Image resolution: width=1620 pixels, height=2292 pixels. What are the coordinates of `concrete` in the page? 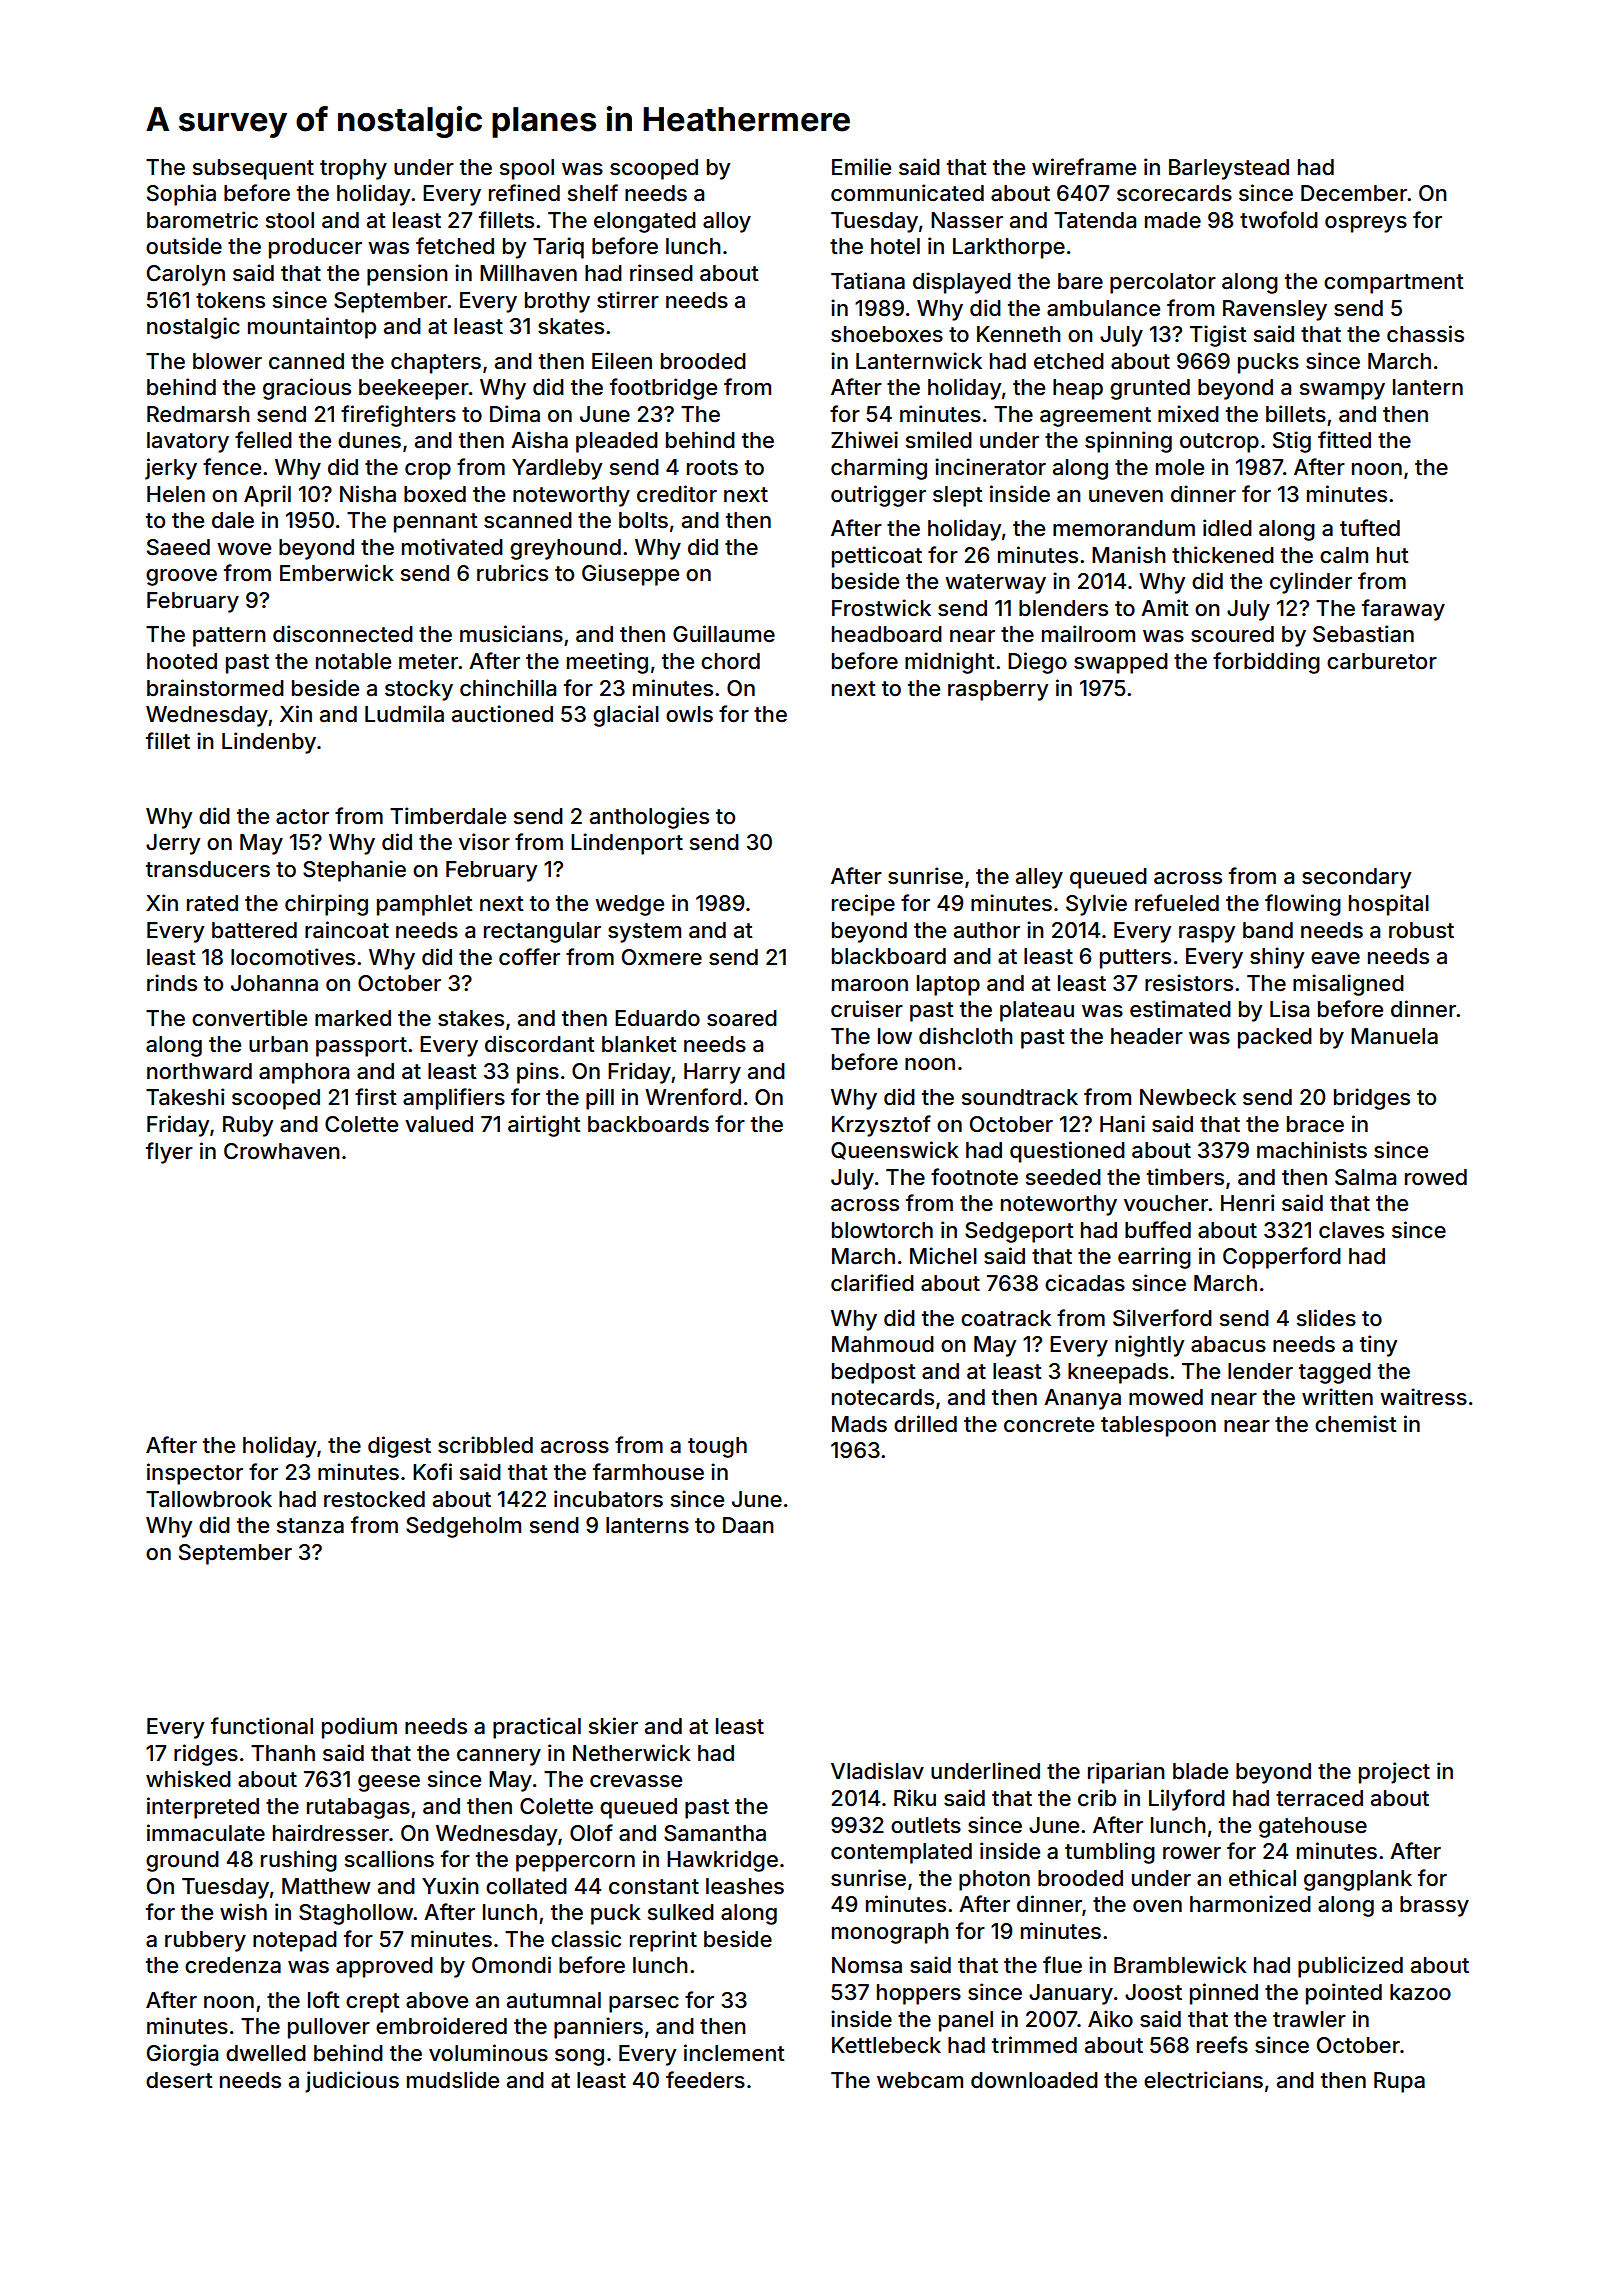 It's located at (1049, 1425).
